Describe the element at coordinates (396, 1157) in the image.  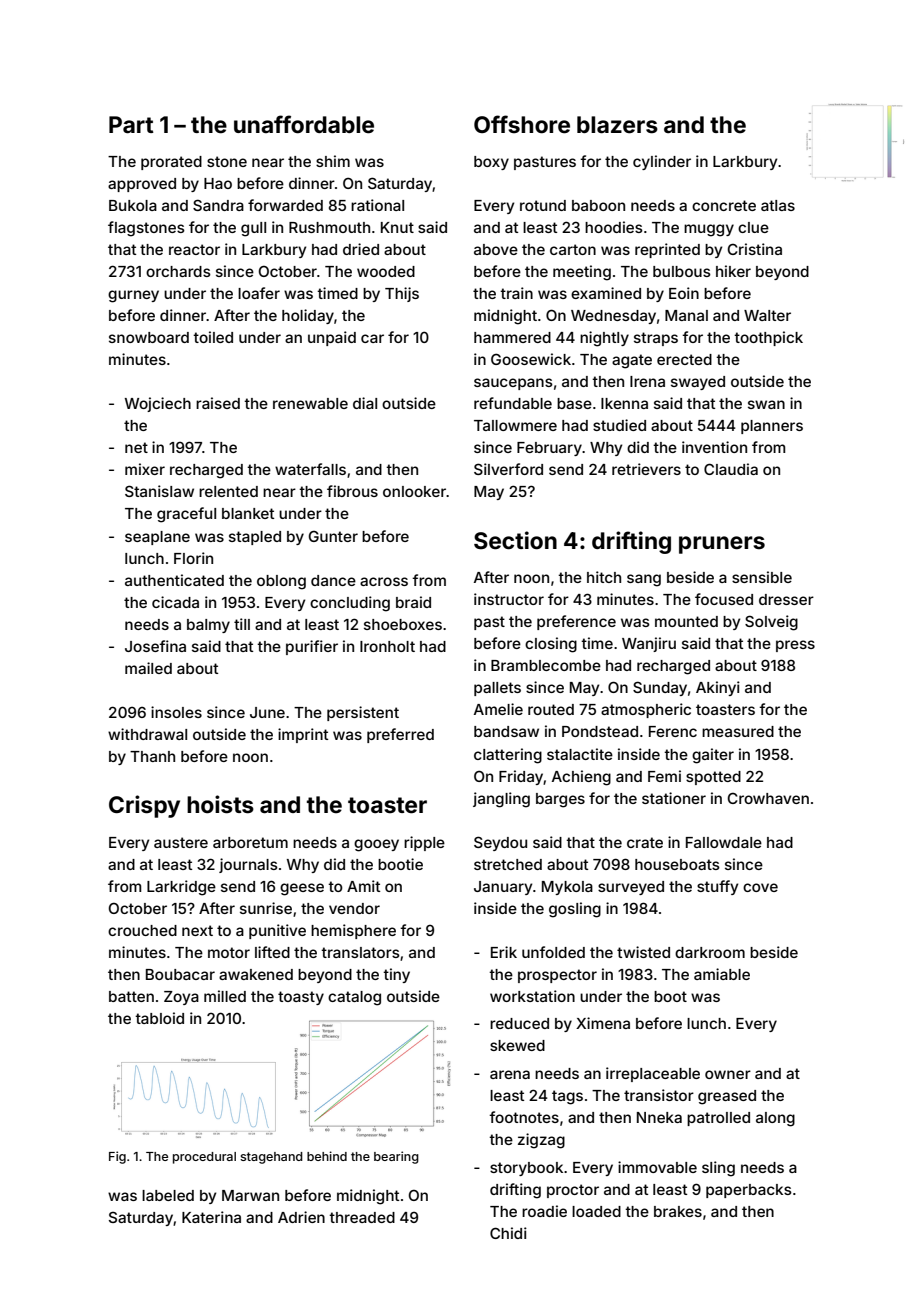
I see `bearing` at that location.
